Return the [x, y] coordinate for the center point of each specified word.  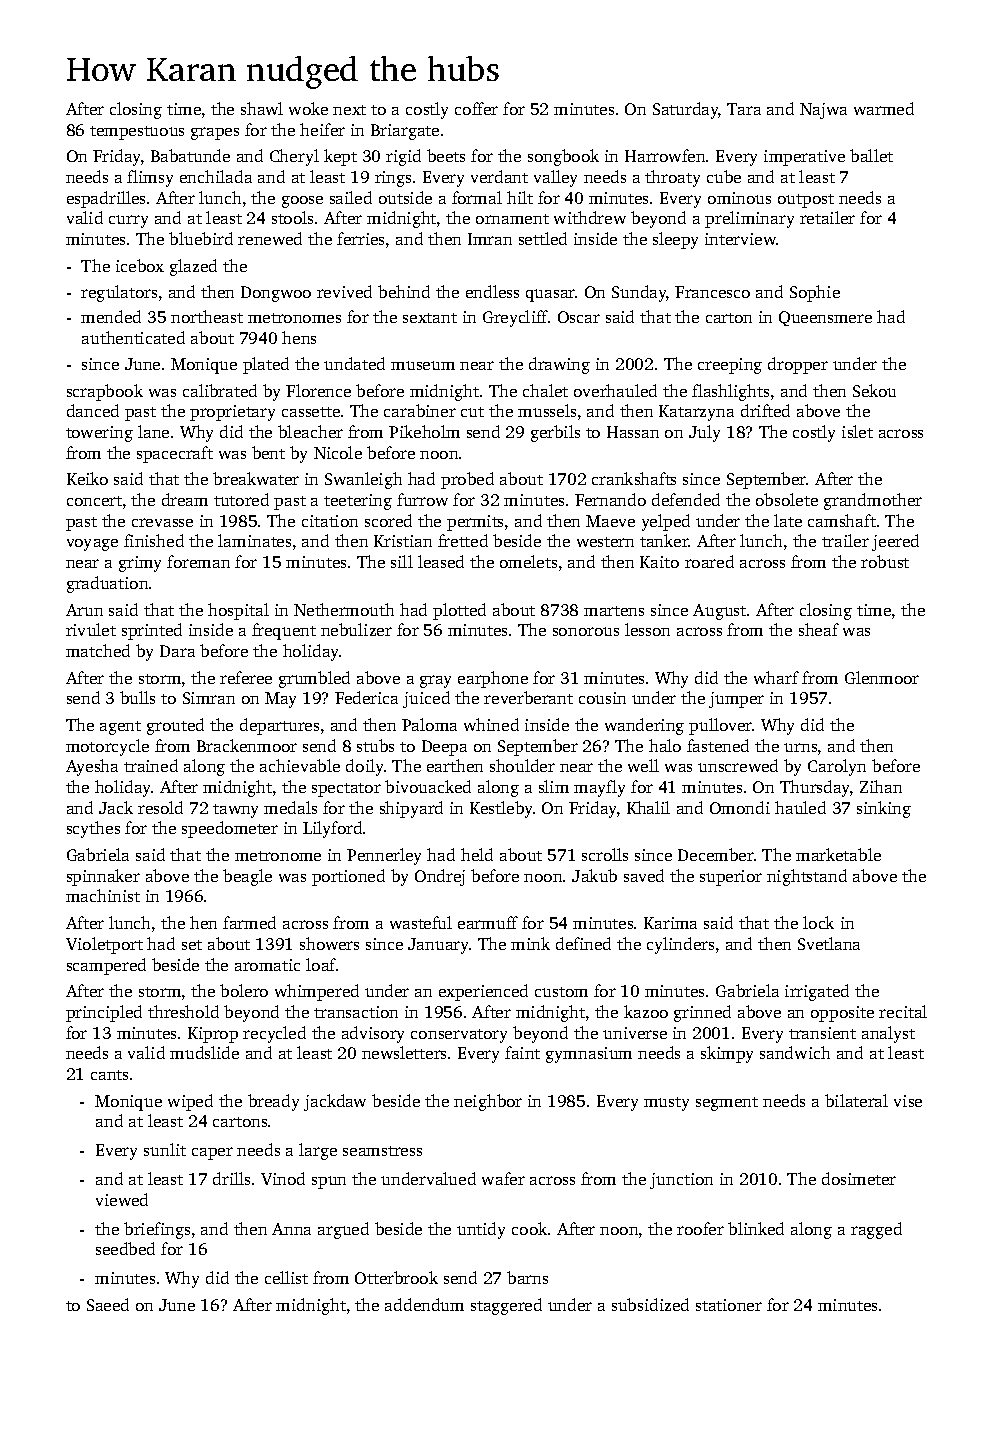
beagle [247, 877]
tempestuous [137, 133]
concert [94, 501]
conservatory [459, 1036]
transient [822, 1033]
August [719, 612]
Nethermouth [344, 609]
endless [492, 291]
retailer [827, 217]
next [349, 110]
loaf [321, 964]
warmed [884, 108]
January [439, 946]
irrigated [817, 992]
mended [111, 316]
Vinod [283, 1178]
